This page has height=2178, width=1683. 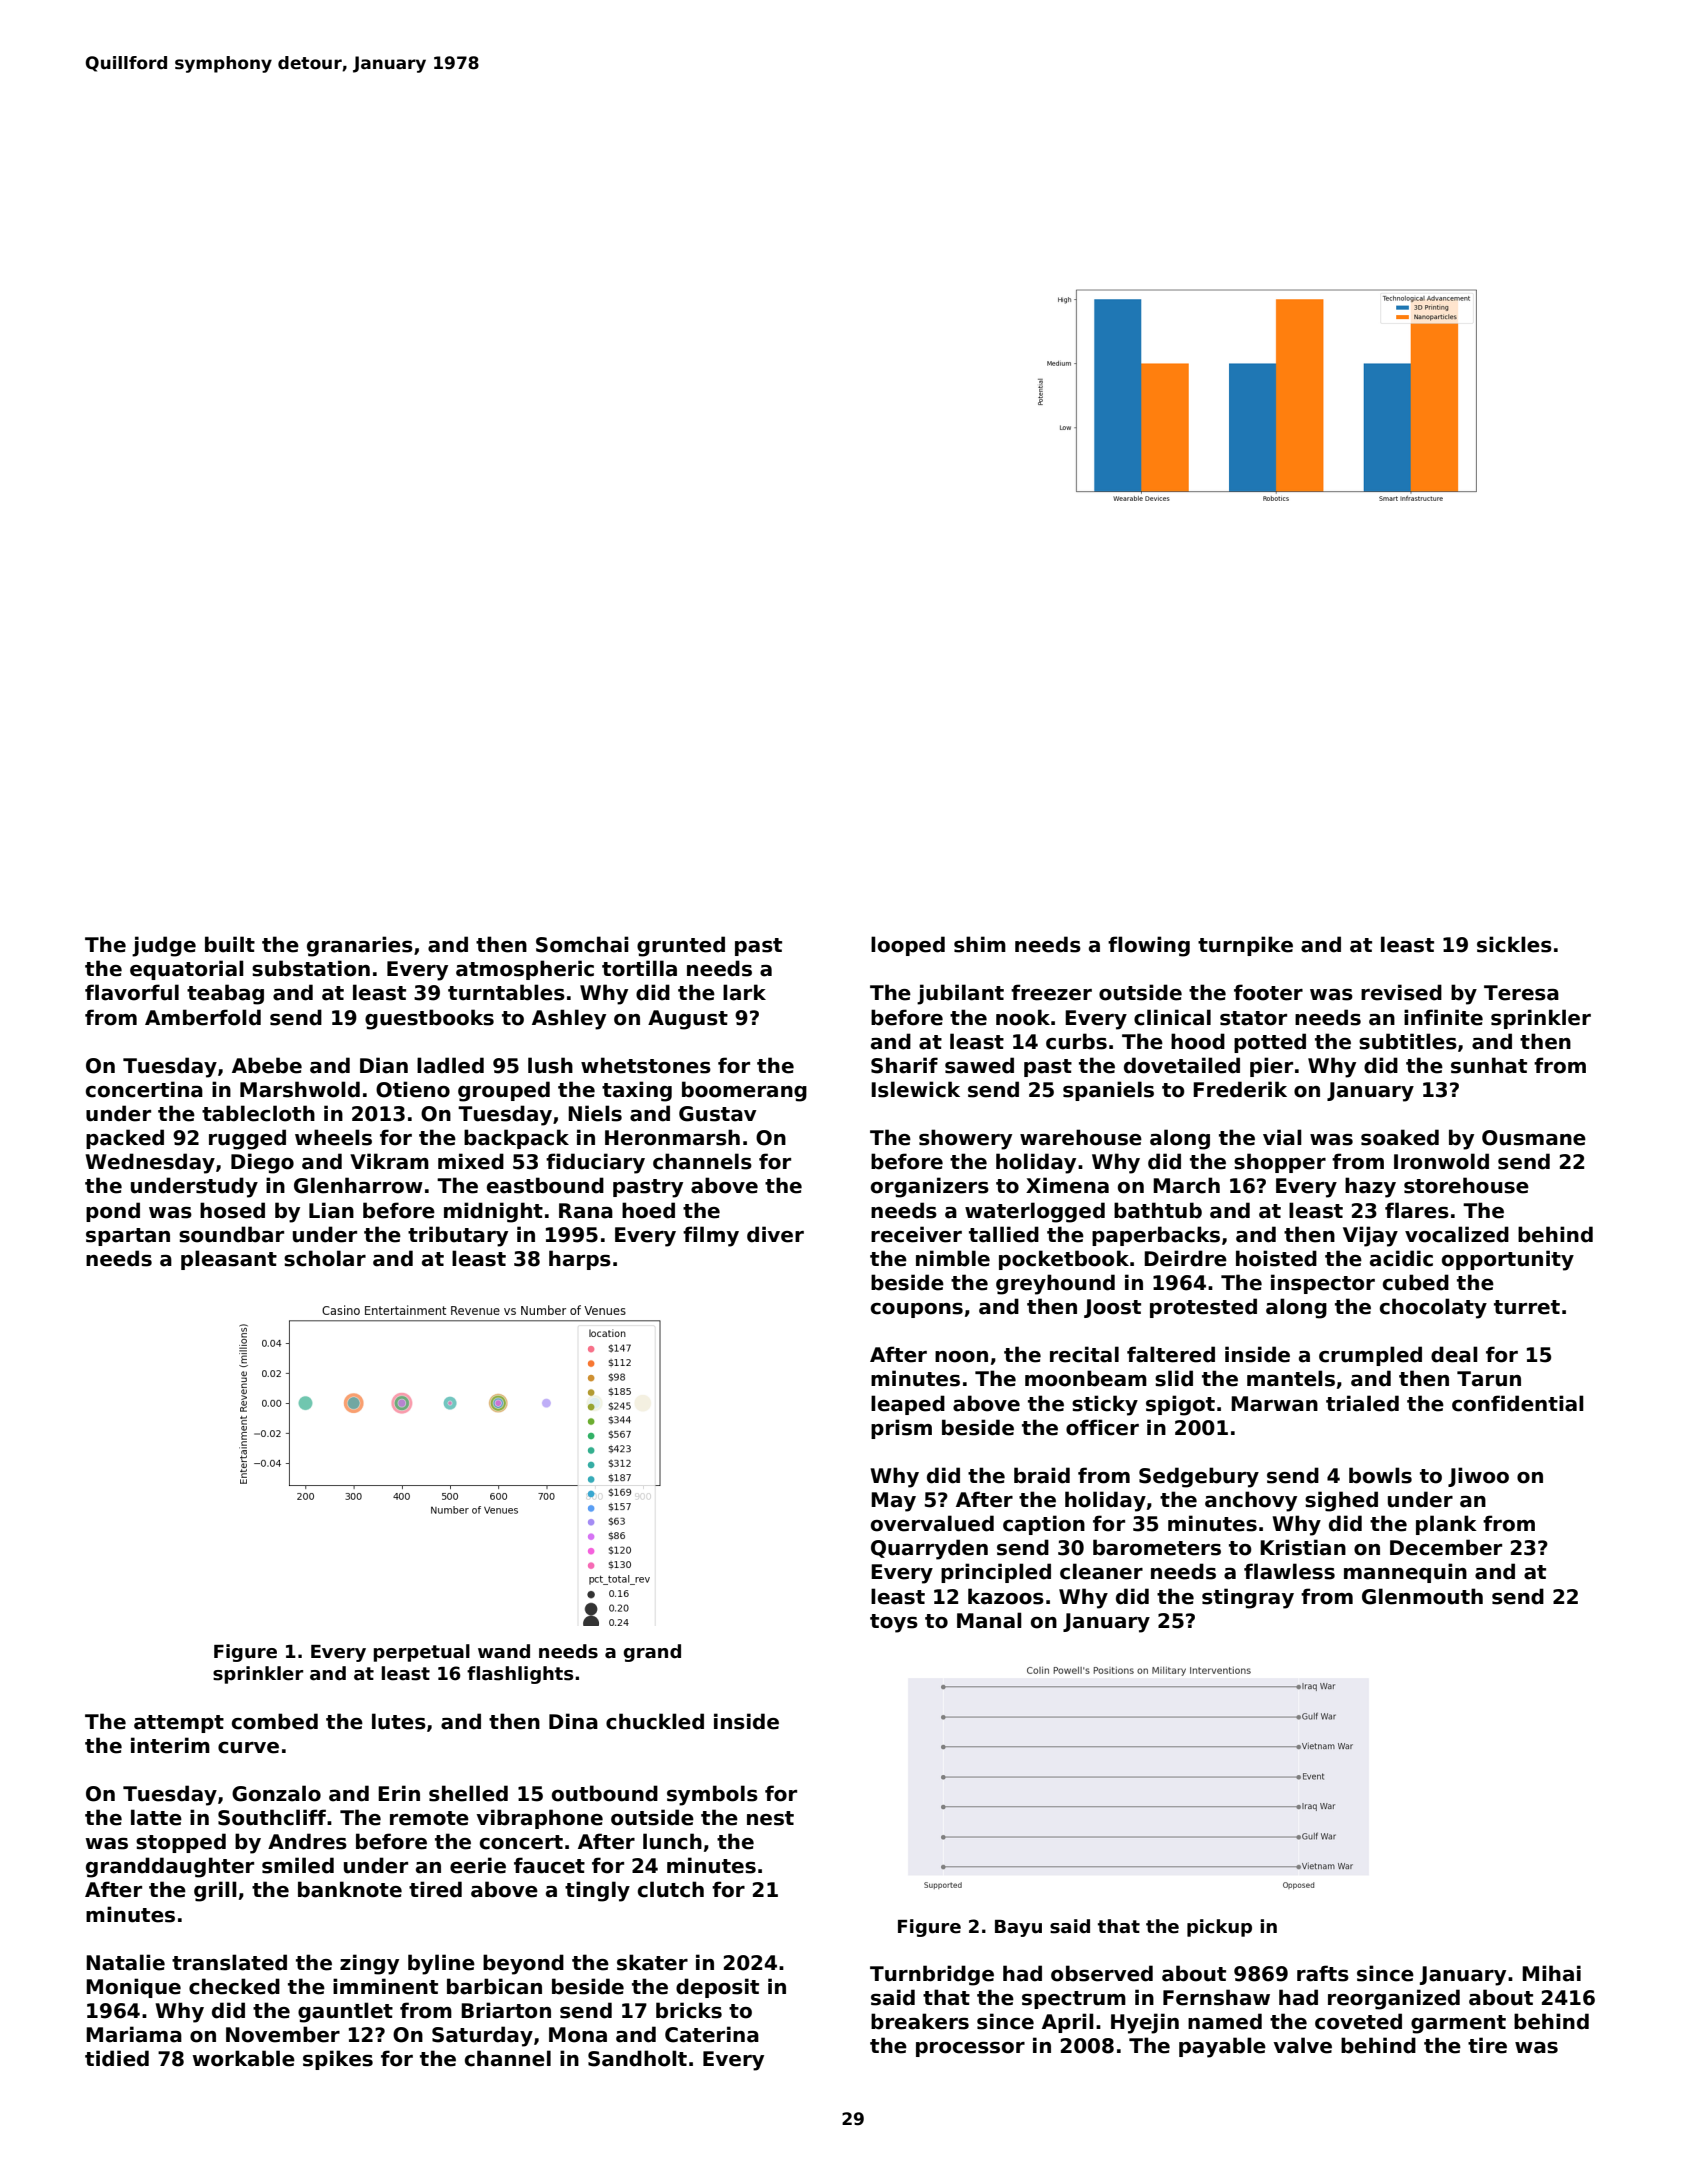 I want to click on stopped, so click(x=181, y=1843).
